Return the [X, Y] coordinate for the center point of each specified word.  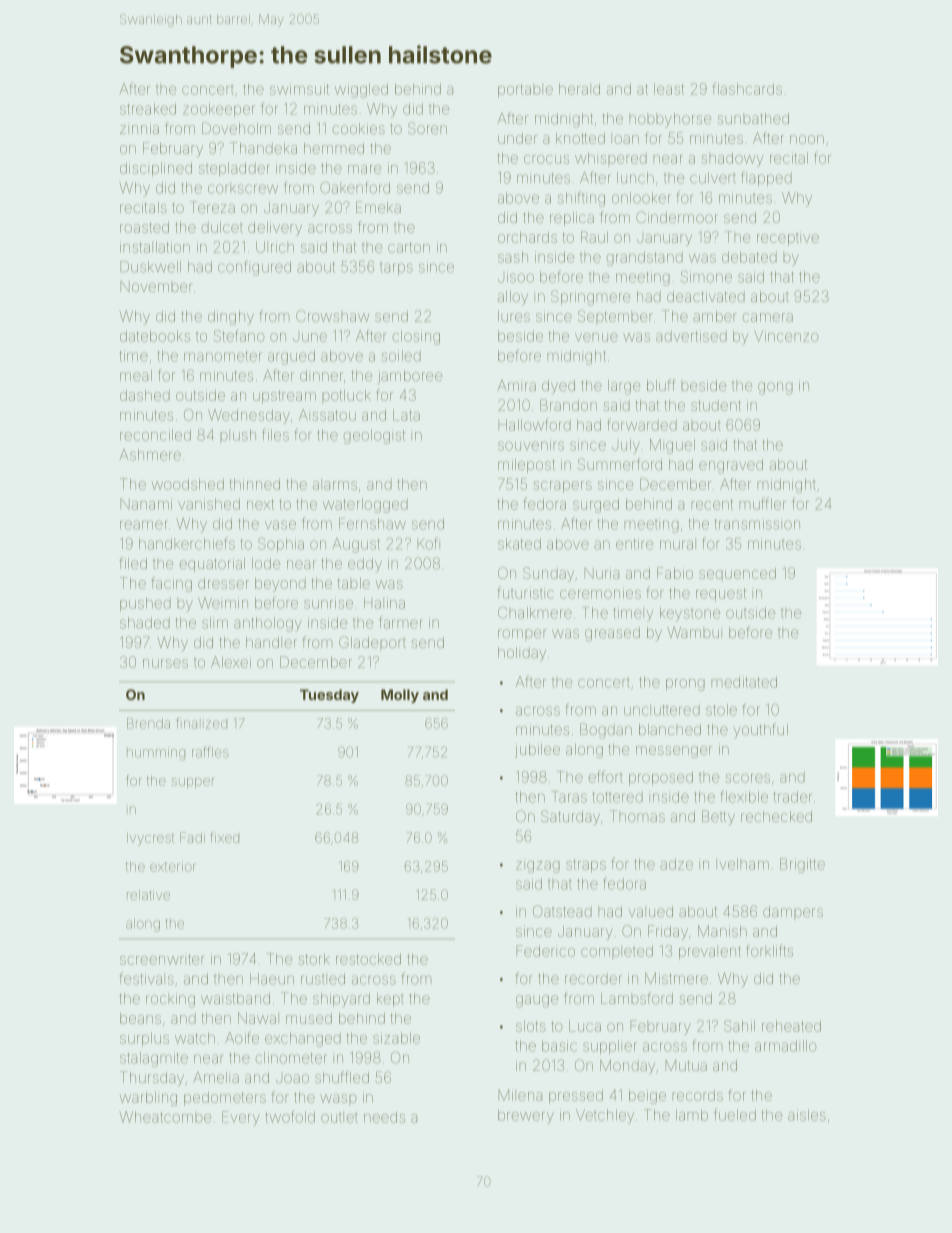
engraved [731, 466]
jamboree [410, 377]
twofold [290, 1117]
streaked [148, 109]
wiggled [361, 90]
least [669, 89]
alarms [335, 484]
